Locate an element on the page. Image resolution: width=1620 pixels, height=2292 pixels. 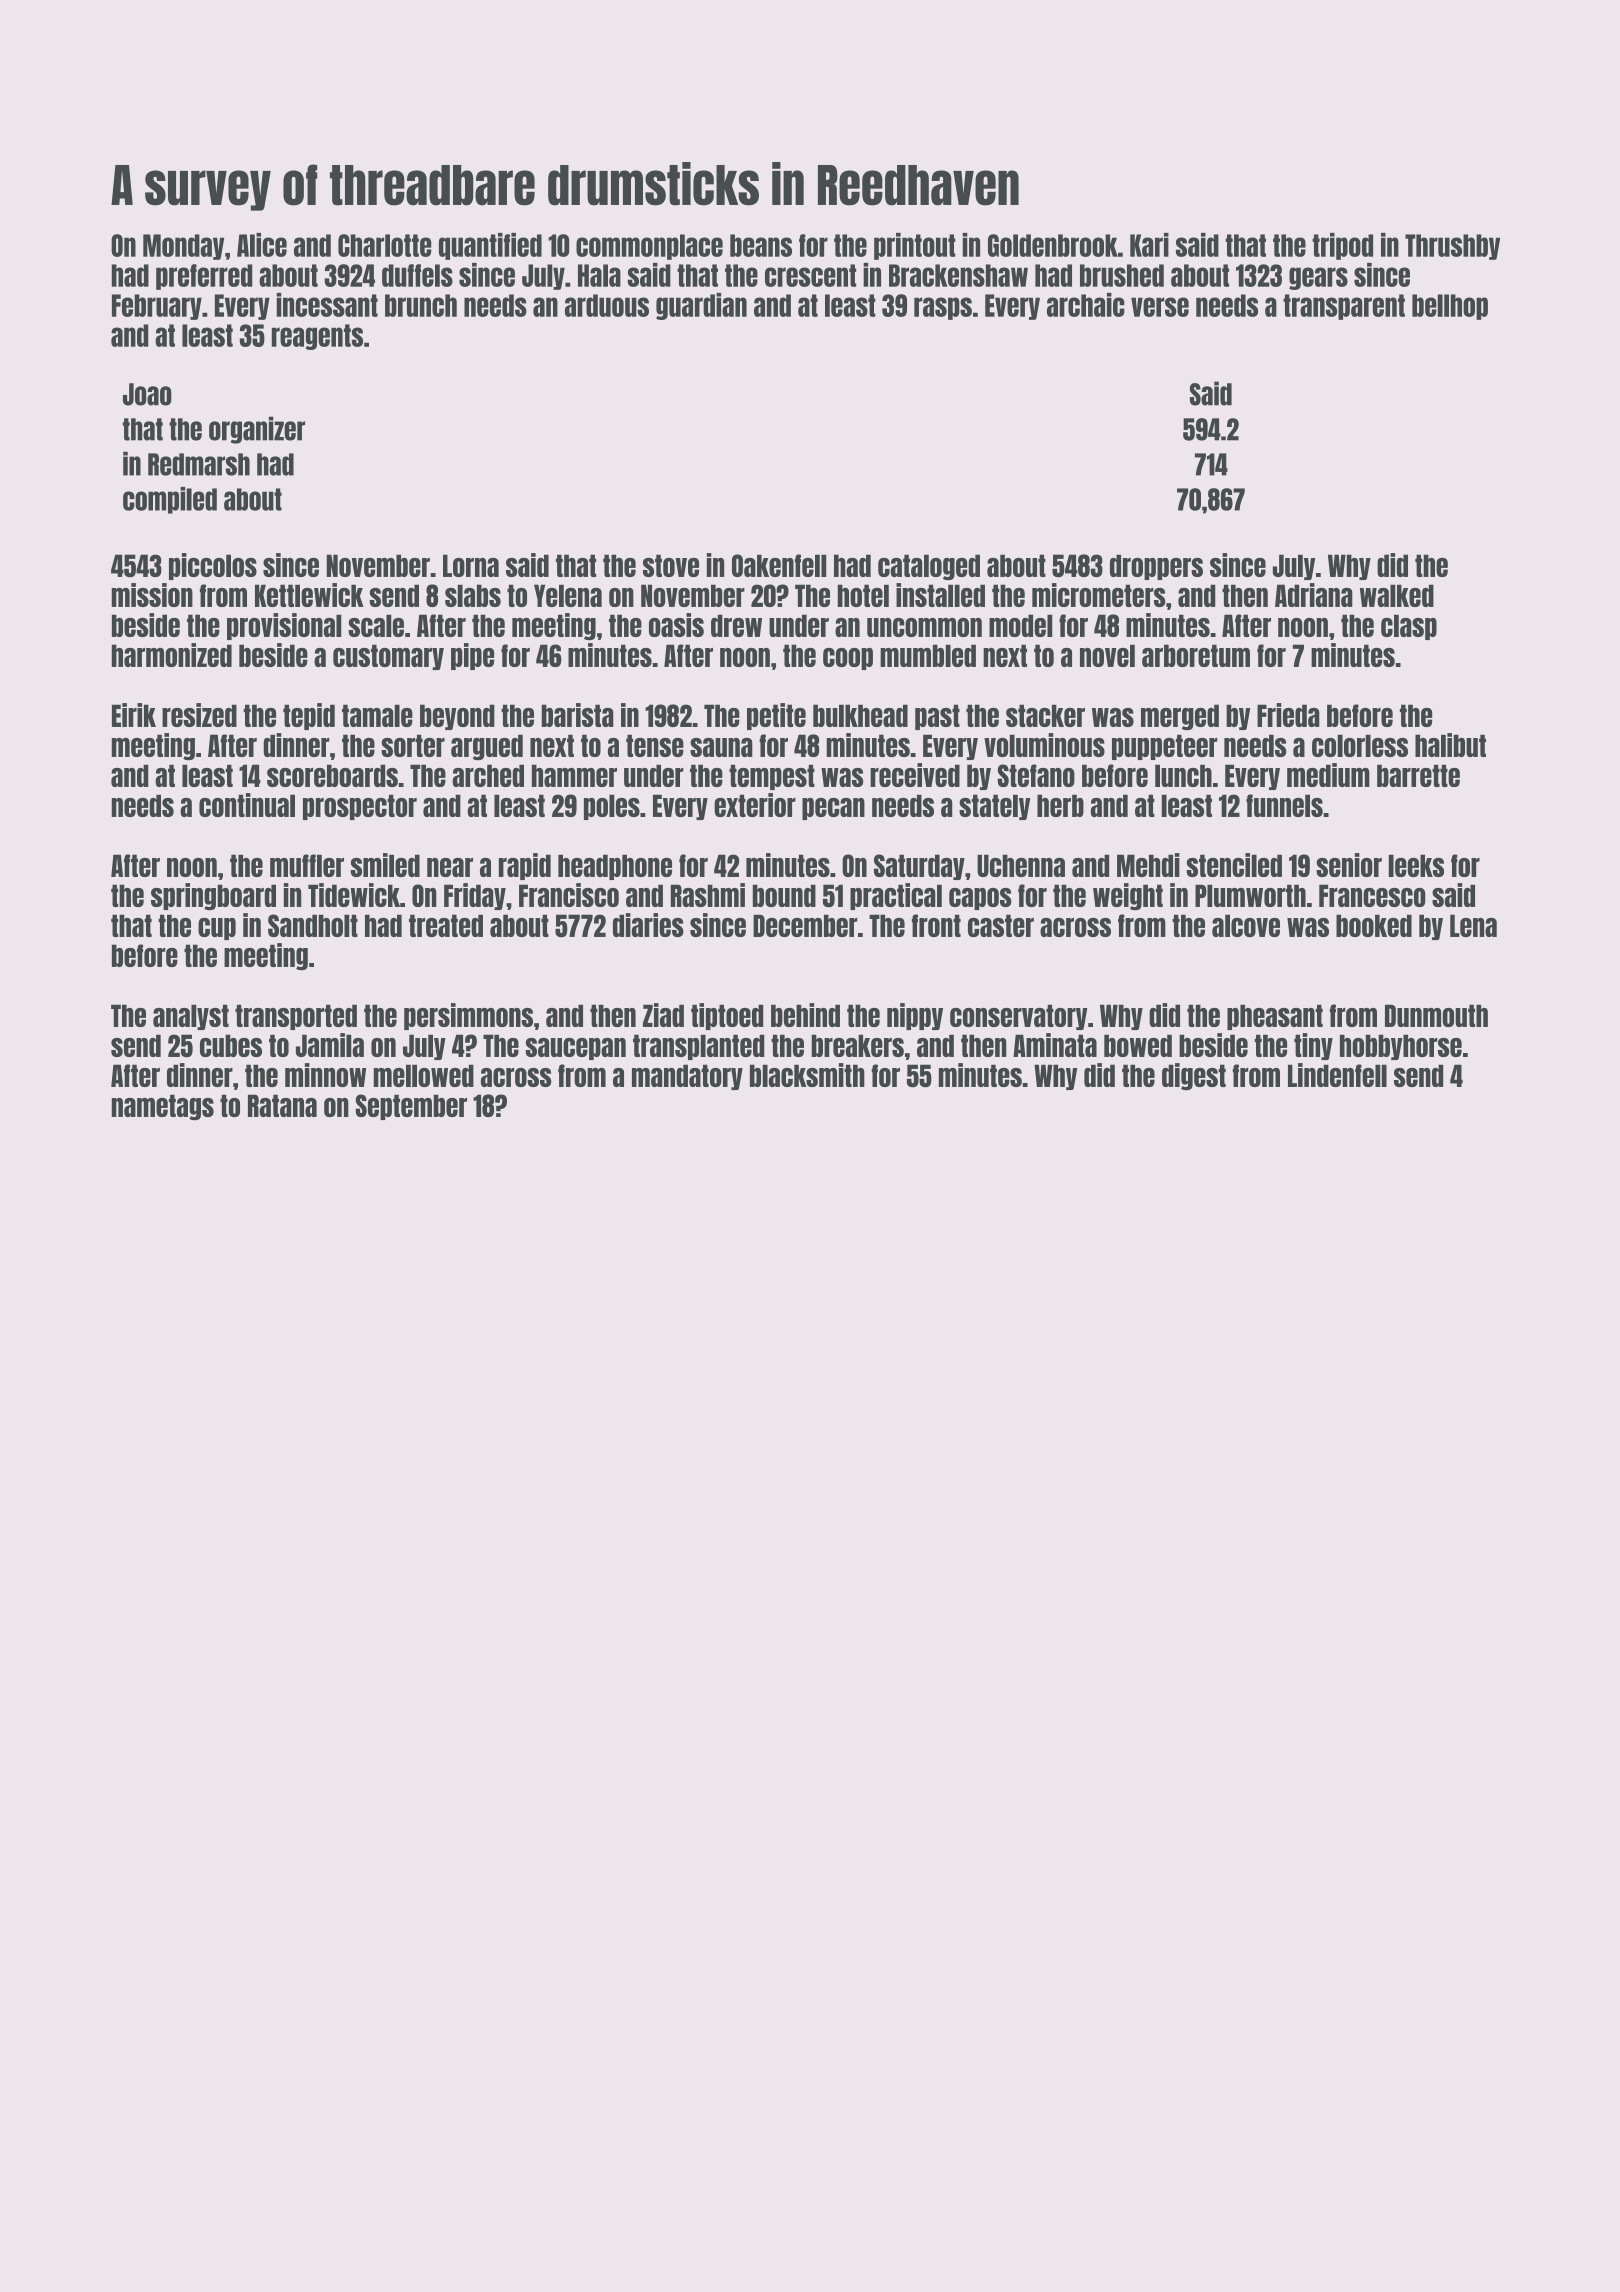
Monday is located at coordinates (183, 247).
